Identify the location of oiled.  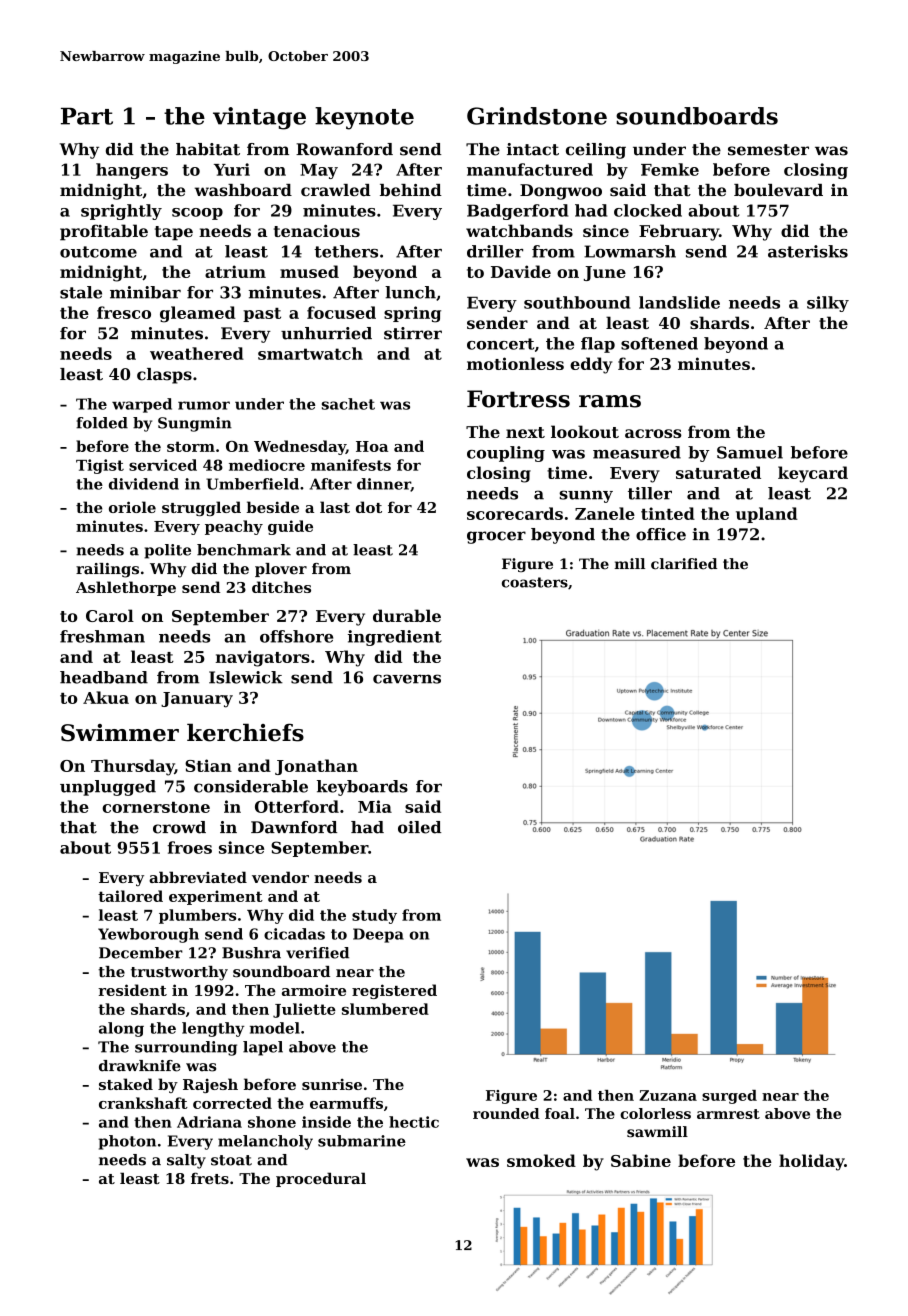
(419, 827).
